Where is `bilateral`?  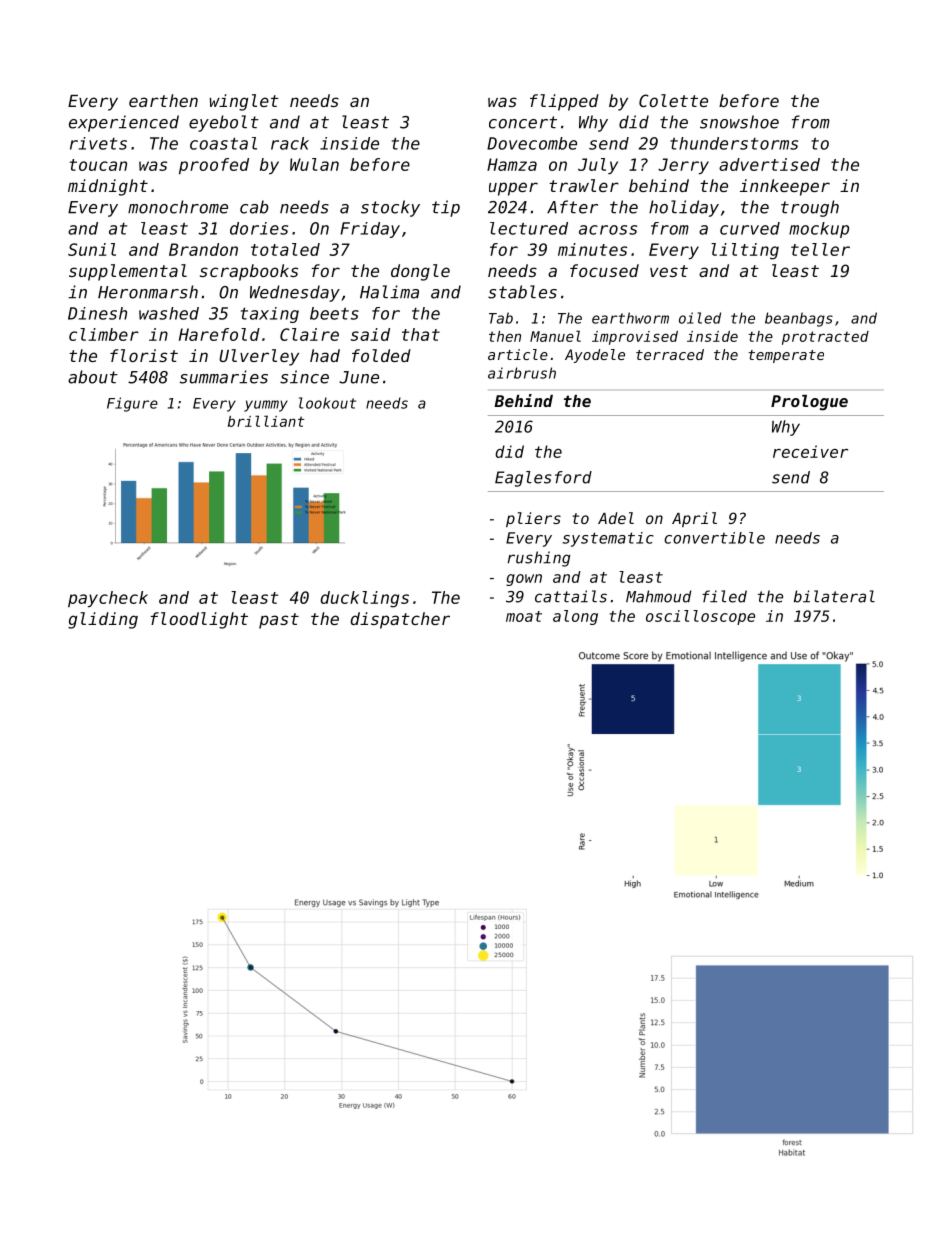
bilateral is located at coordinates (834, 596).
